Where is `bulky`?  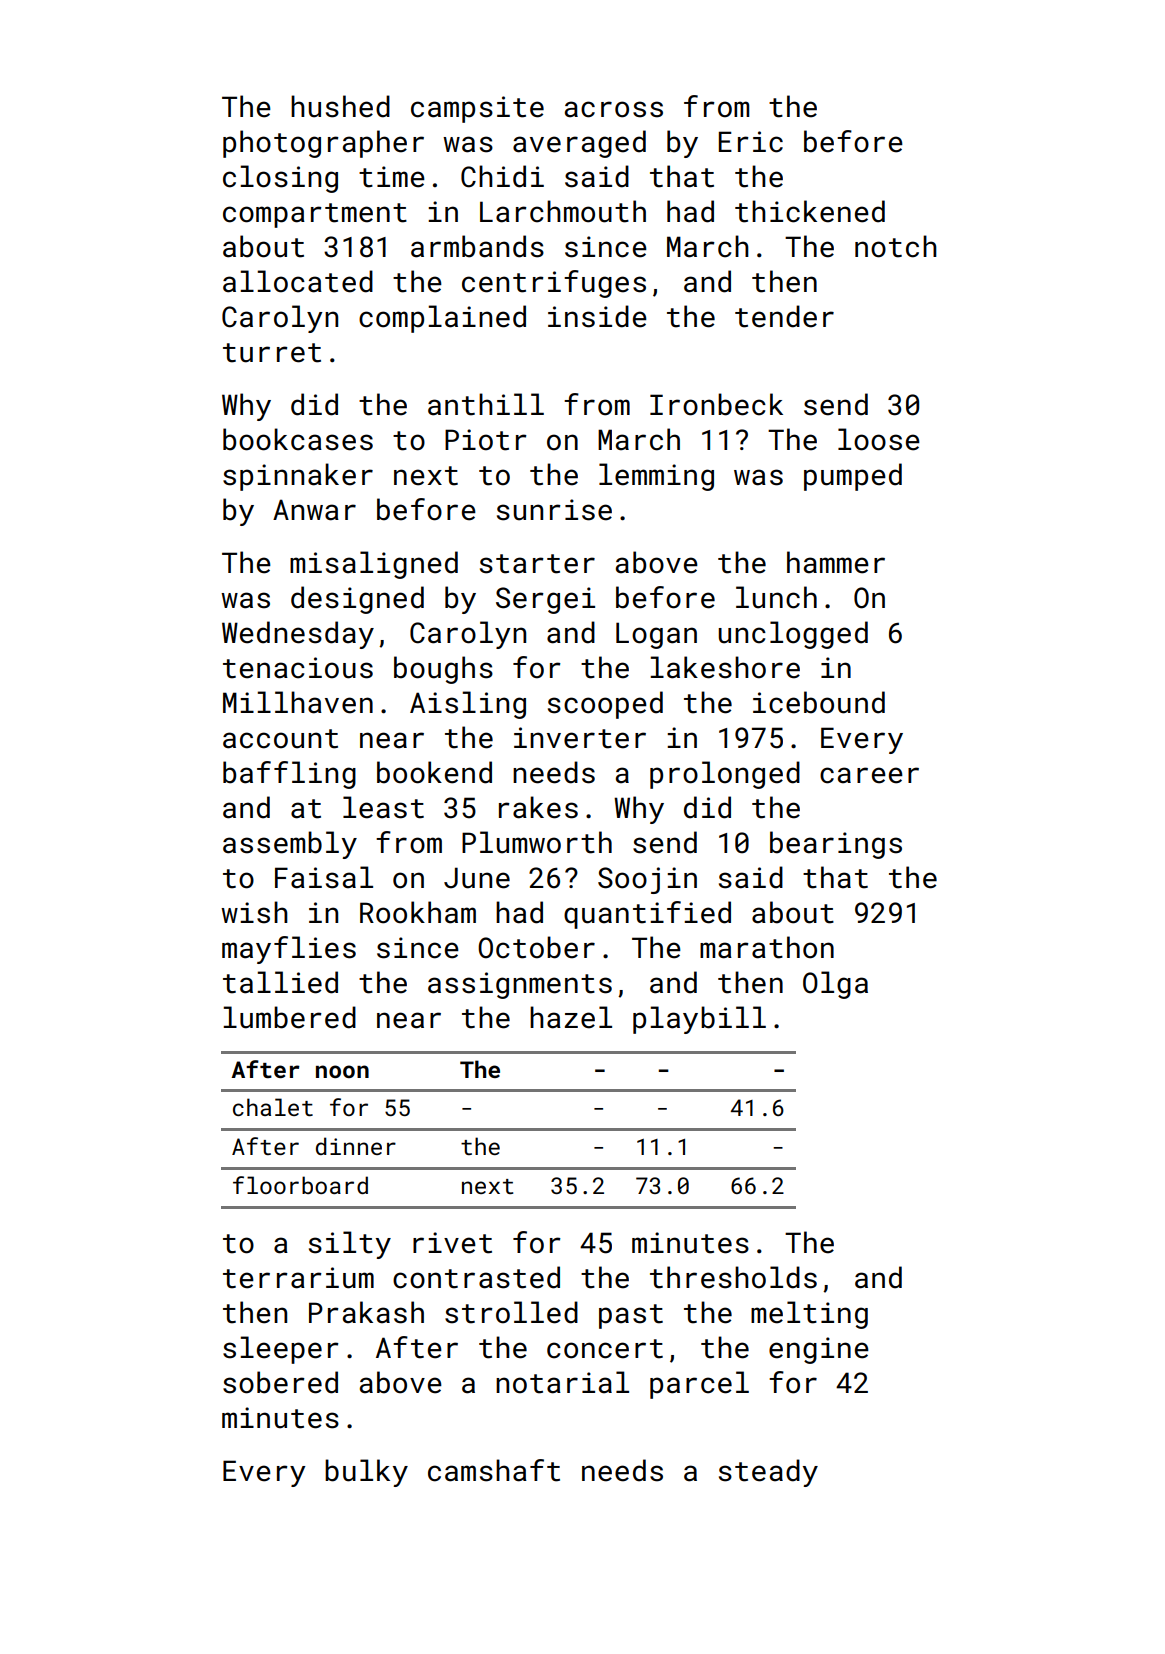
bulky is located at coordinates (366, 1473).
